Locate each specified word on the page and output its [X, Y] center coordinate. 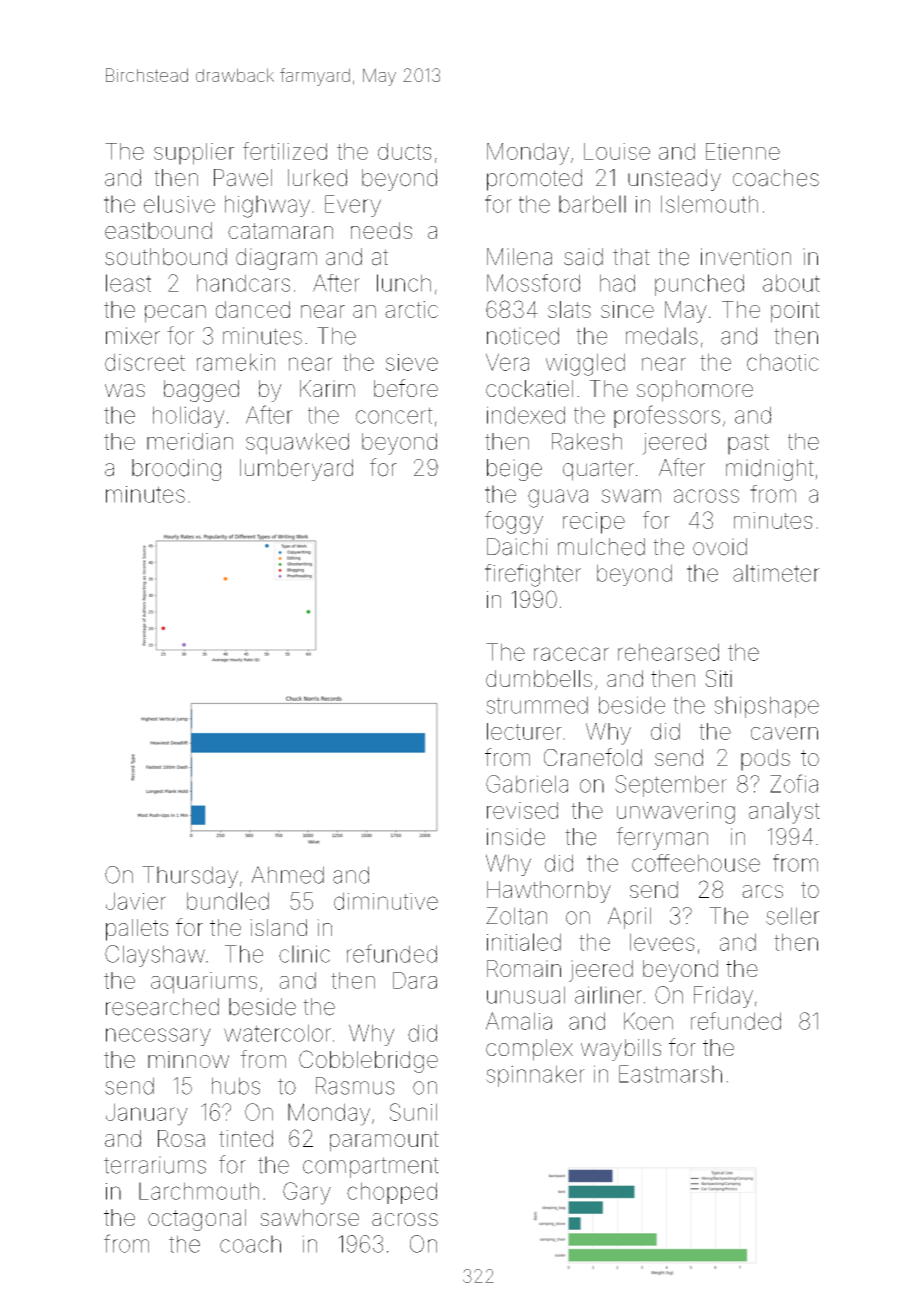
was [125, 390]
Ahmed [287, 875]
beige [514, 470]
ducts [405, 151]
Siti [718, 678]
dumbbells [539, 678]
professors [667, 416]
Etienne [743, 151]
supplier [194, 154]
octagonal [197, 1220]
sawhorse [309, 1217]
